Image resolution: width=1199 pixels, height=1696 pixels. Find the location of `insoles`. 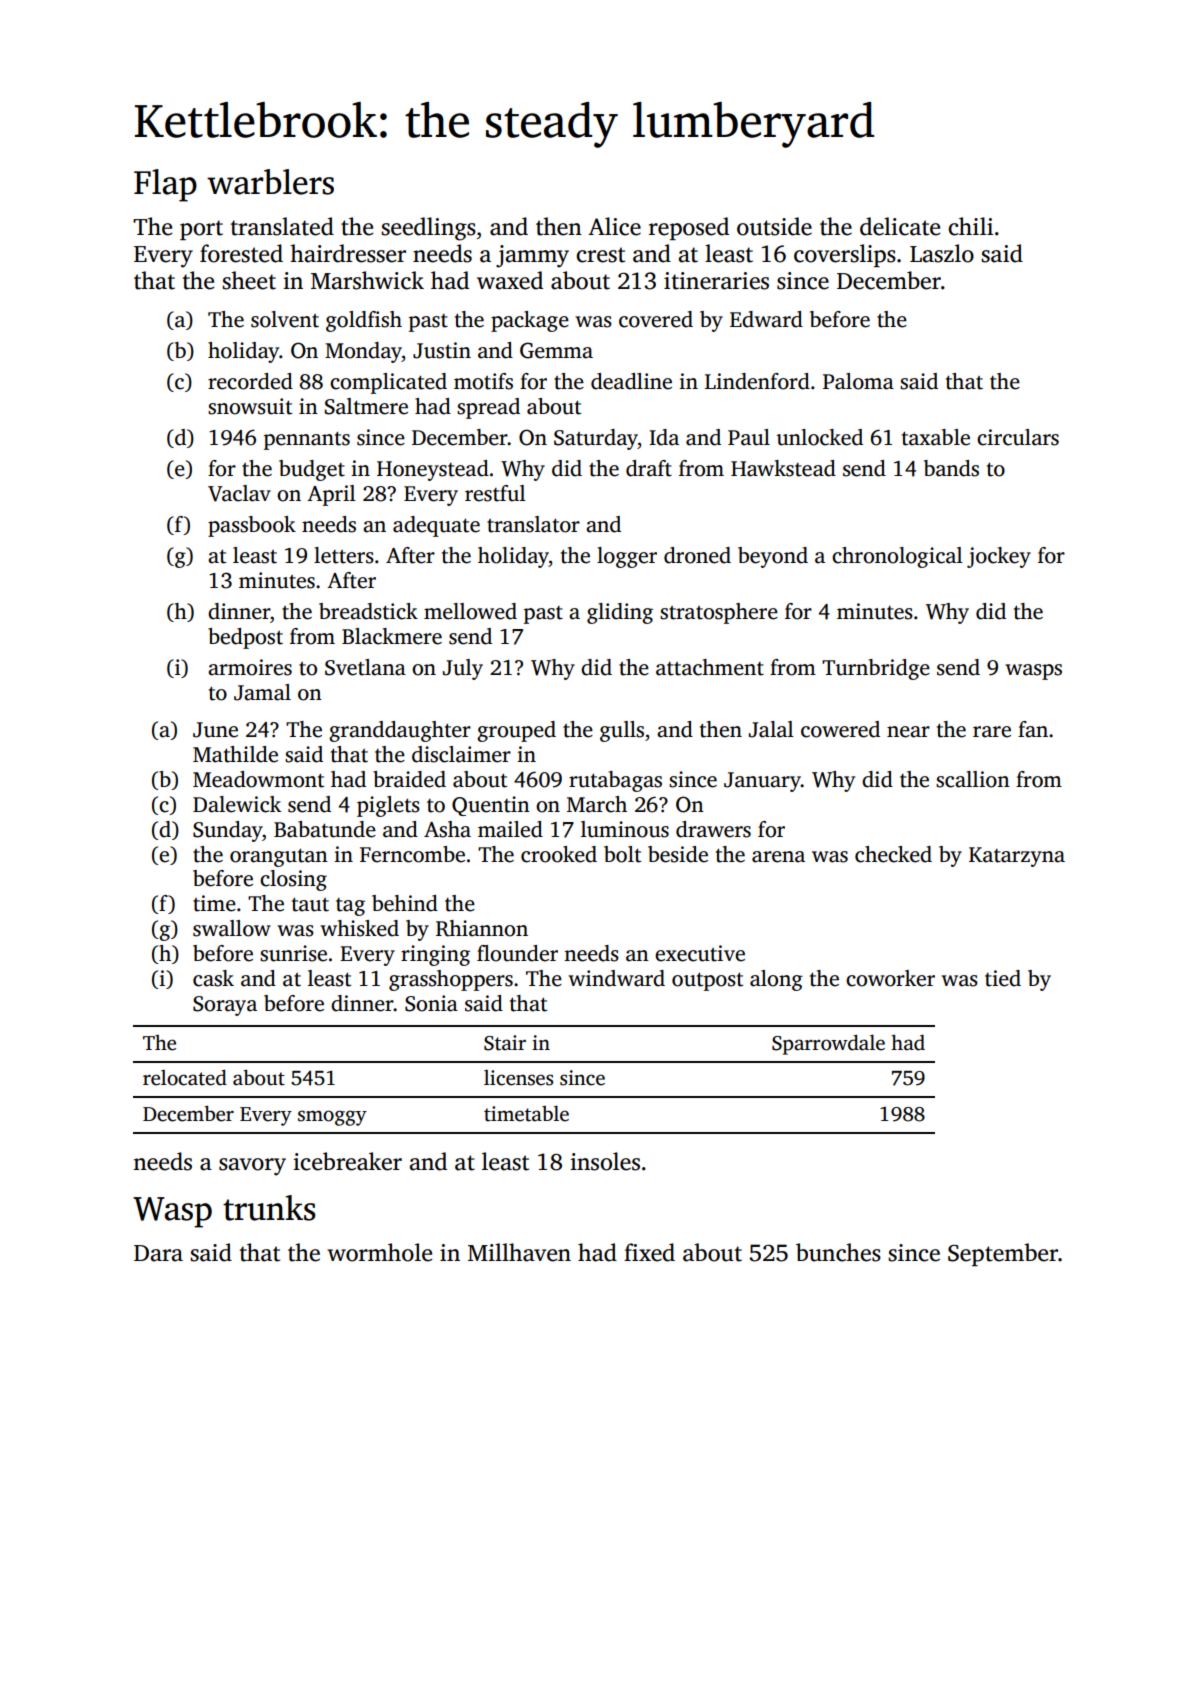

insoles is located at coordinates (605, 1161).
